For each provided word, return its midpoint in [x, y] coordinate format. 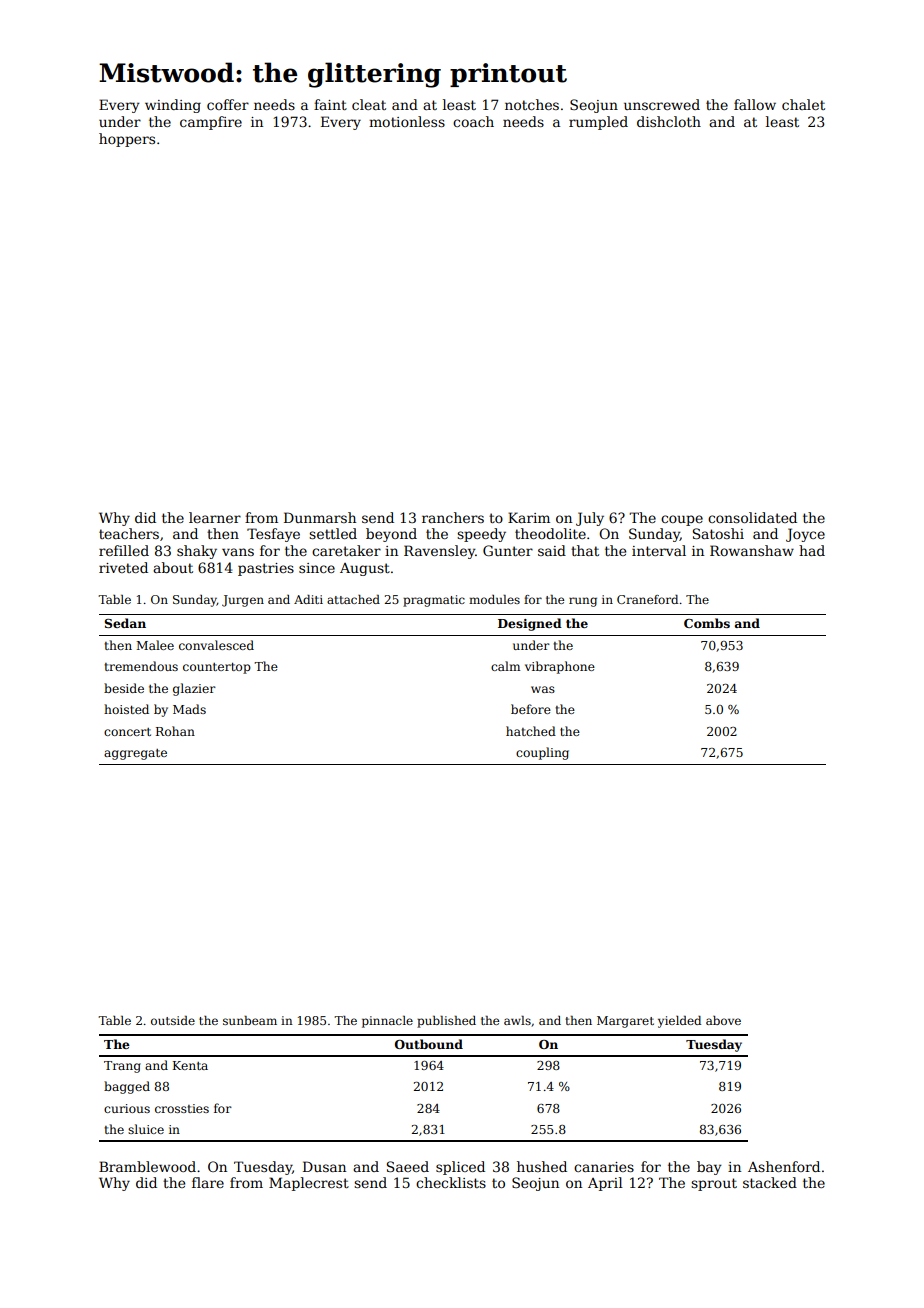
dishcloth [669, 121]
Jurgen [243, 601]
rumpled [598, 123]
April [605, 1184]
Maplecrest [309, 1184]
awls [517, 1020]
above [723, 1020]
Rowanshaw [752, 550]
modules [494, 599]
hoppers [127, 140]
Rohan [175, 731]
